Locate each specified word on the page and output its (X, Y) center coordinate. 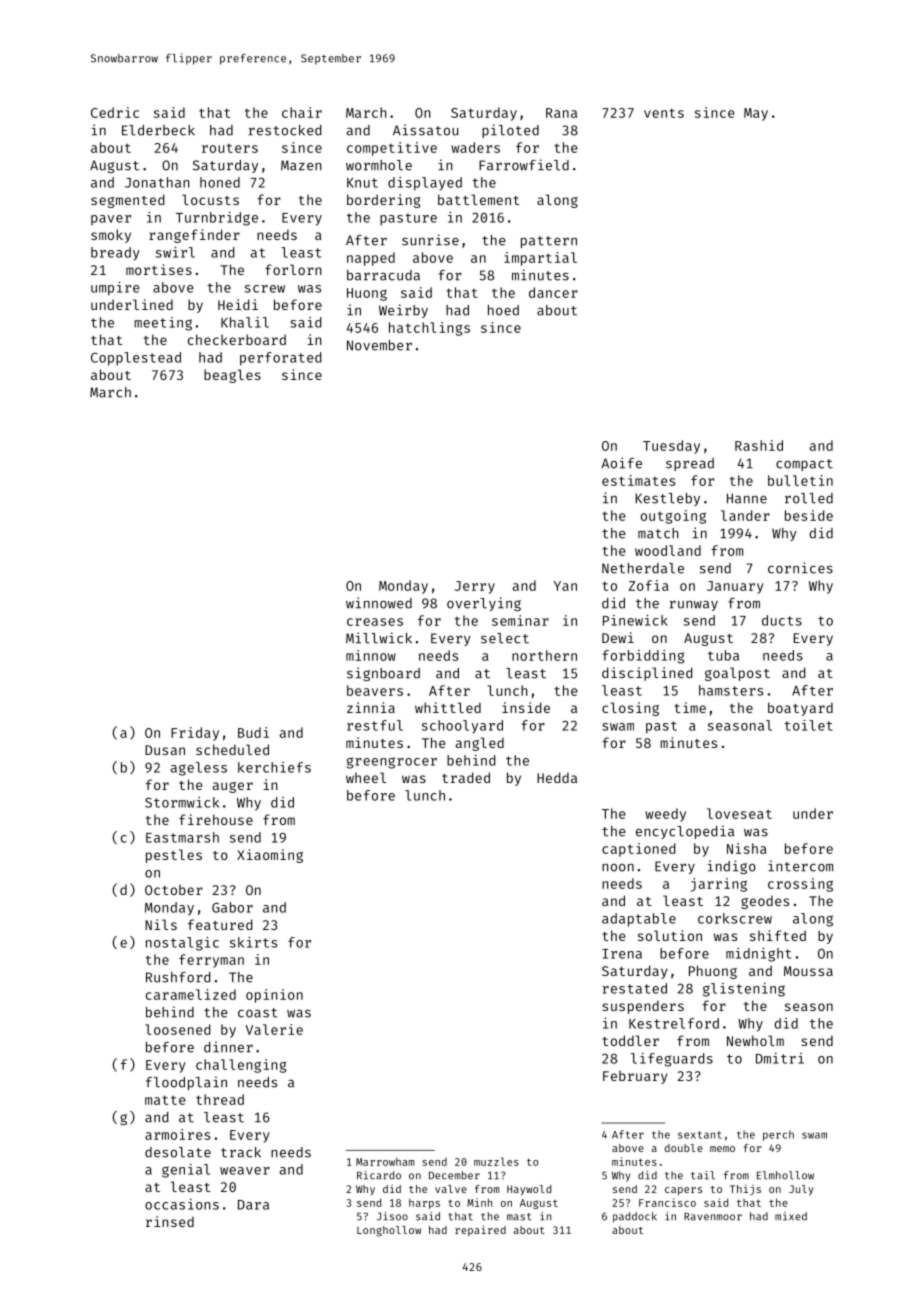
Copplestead (136, 359)
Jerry (475, 587)
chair (302, 112)
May (756, 114)
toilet (808, 725)
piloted (510, 131)
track (241, 1152)
